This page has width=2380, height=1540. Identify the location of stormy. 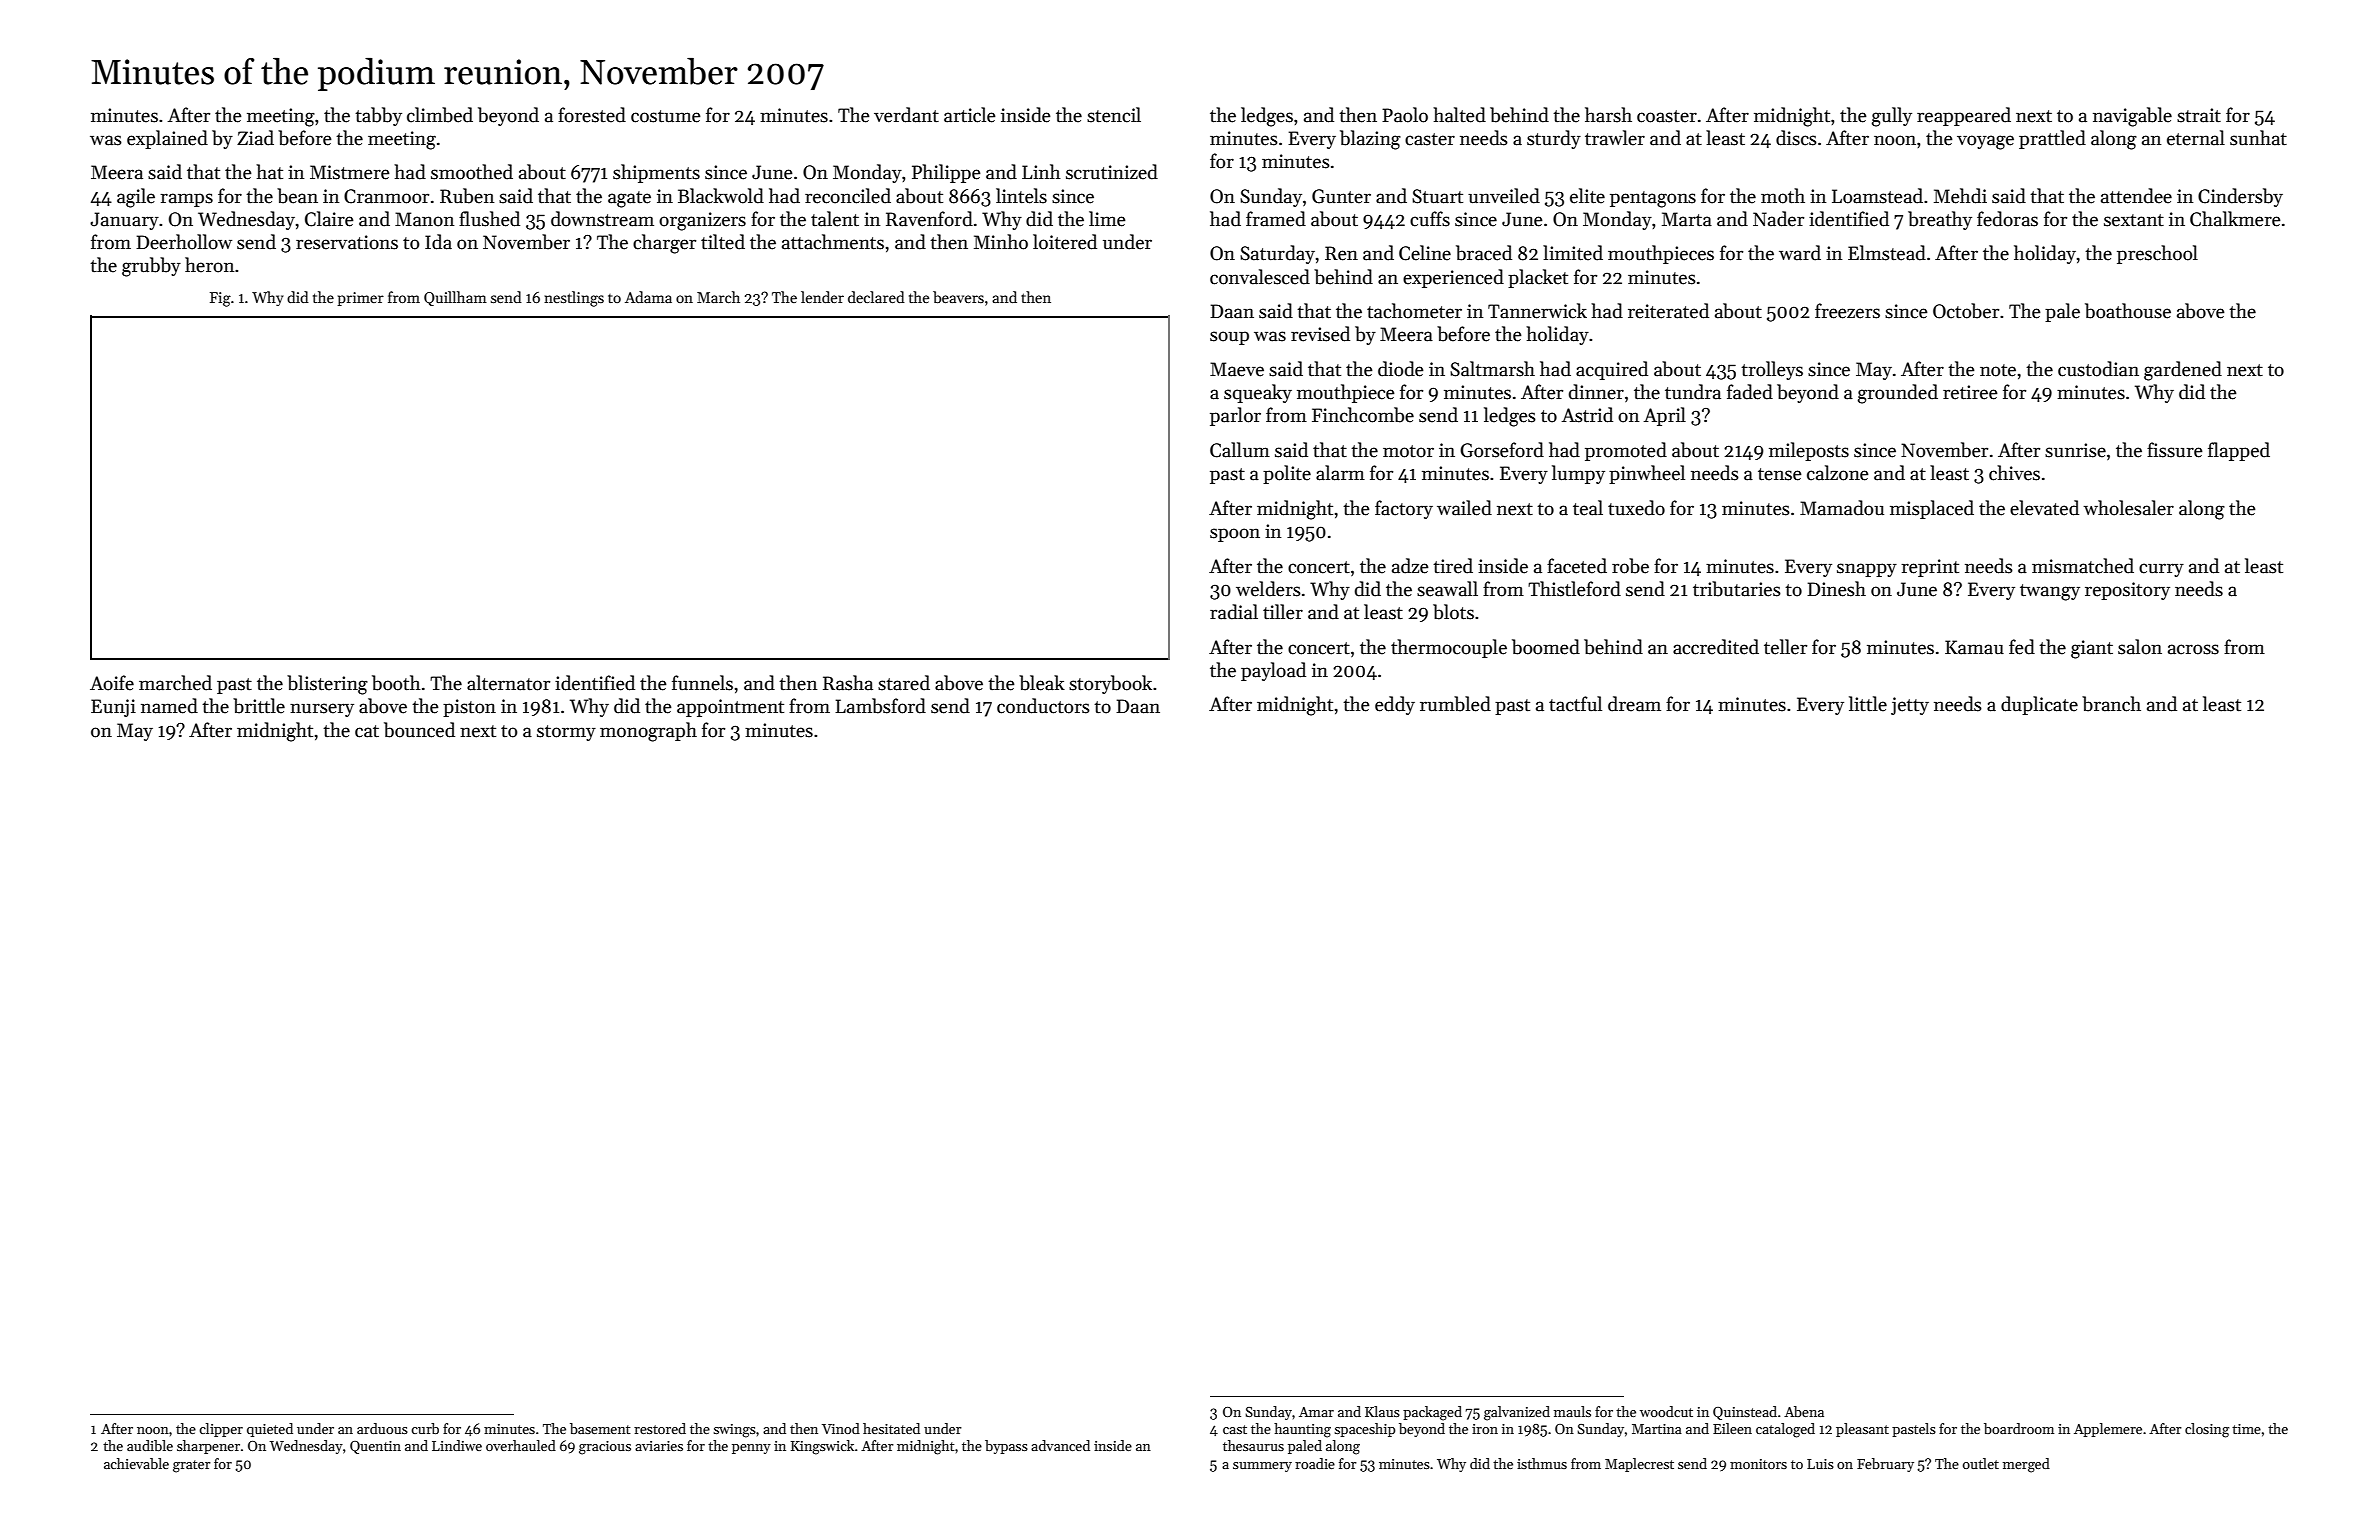
(566, 733).
